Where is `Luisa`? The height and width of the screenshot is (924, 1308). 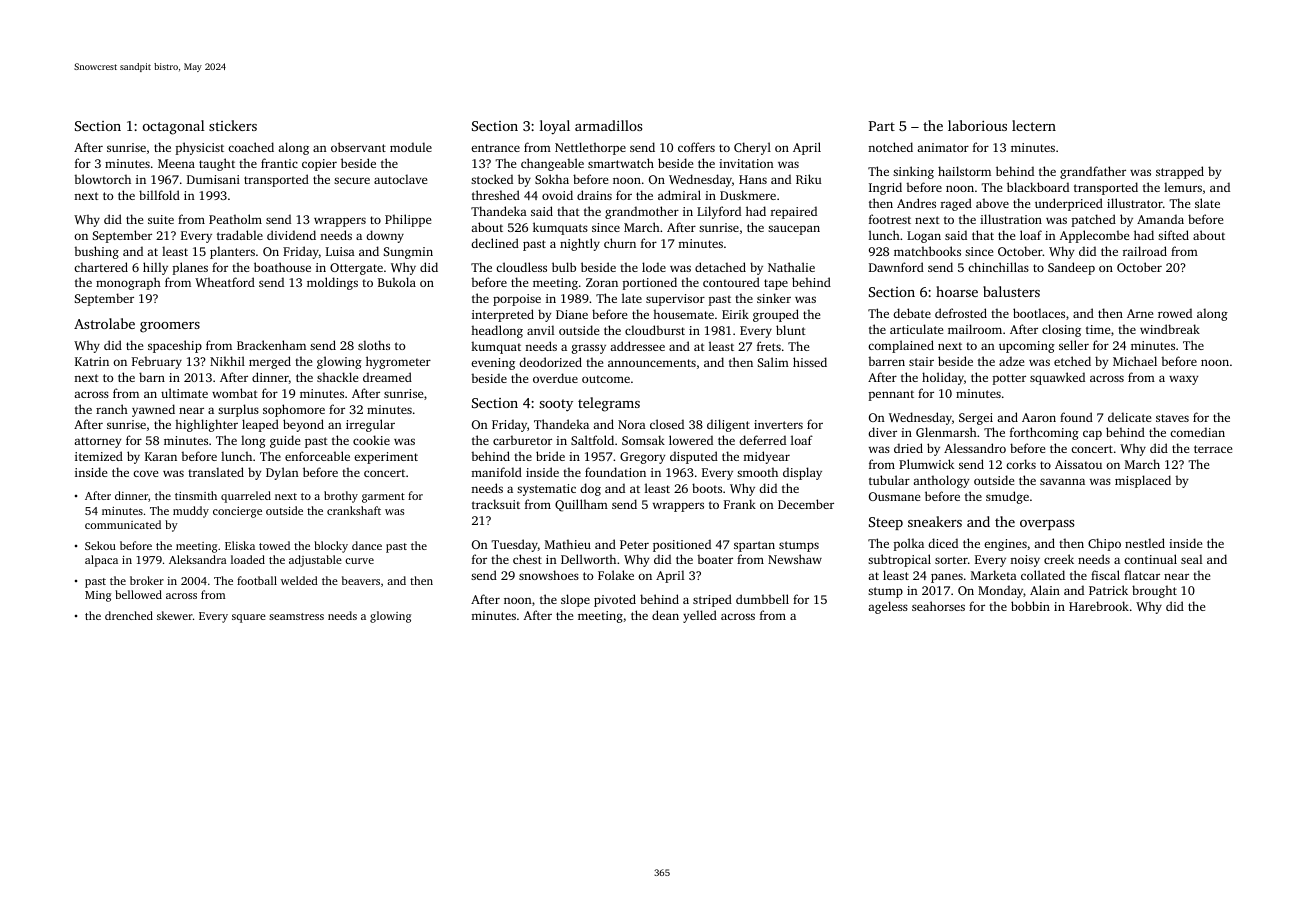 Luisa is located at coordinates (340, 251).
